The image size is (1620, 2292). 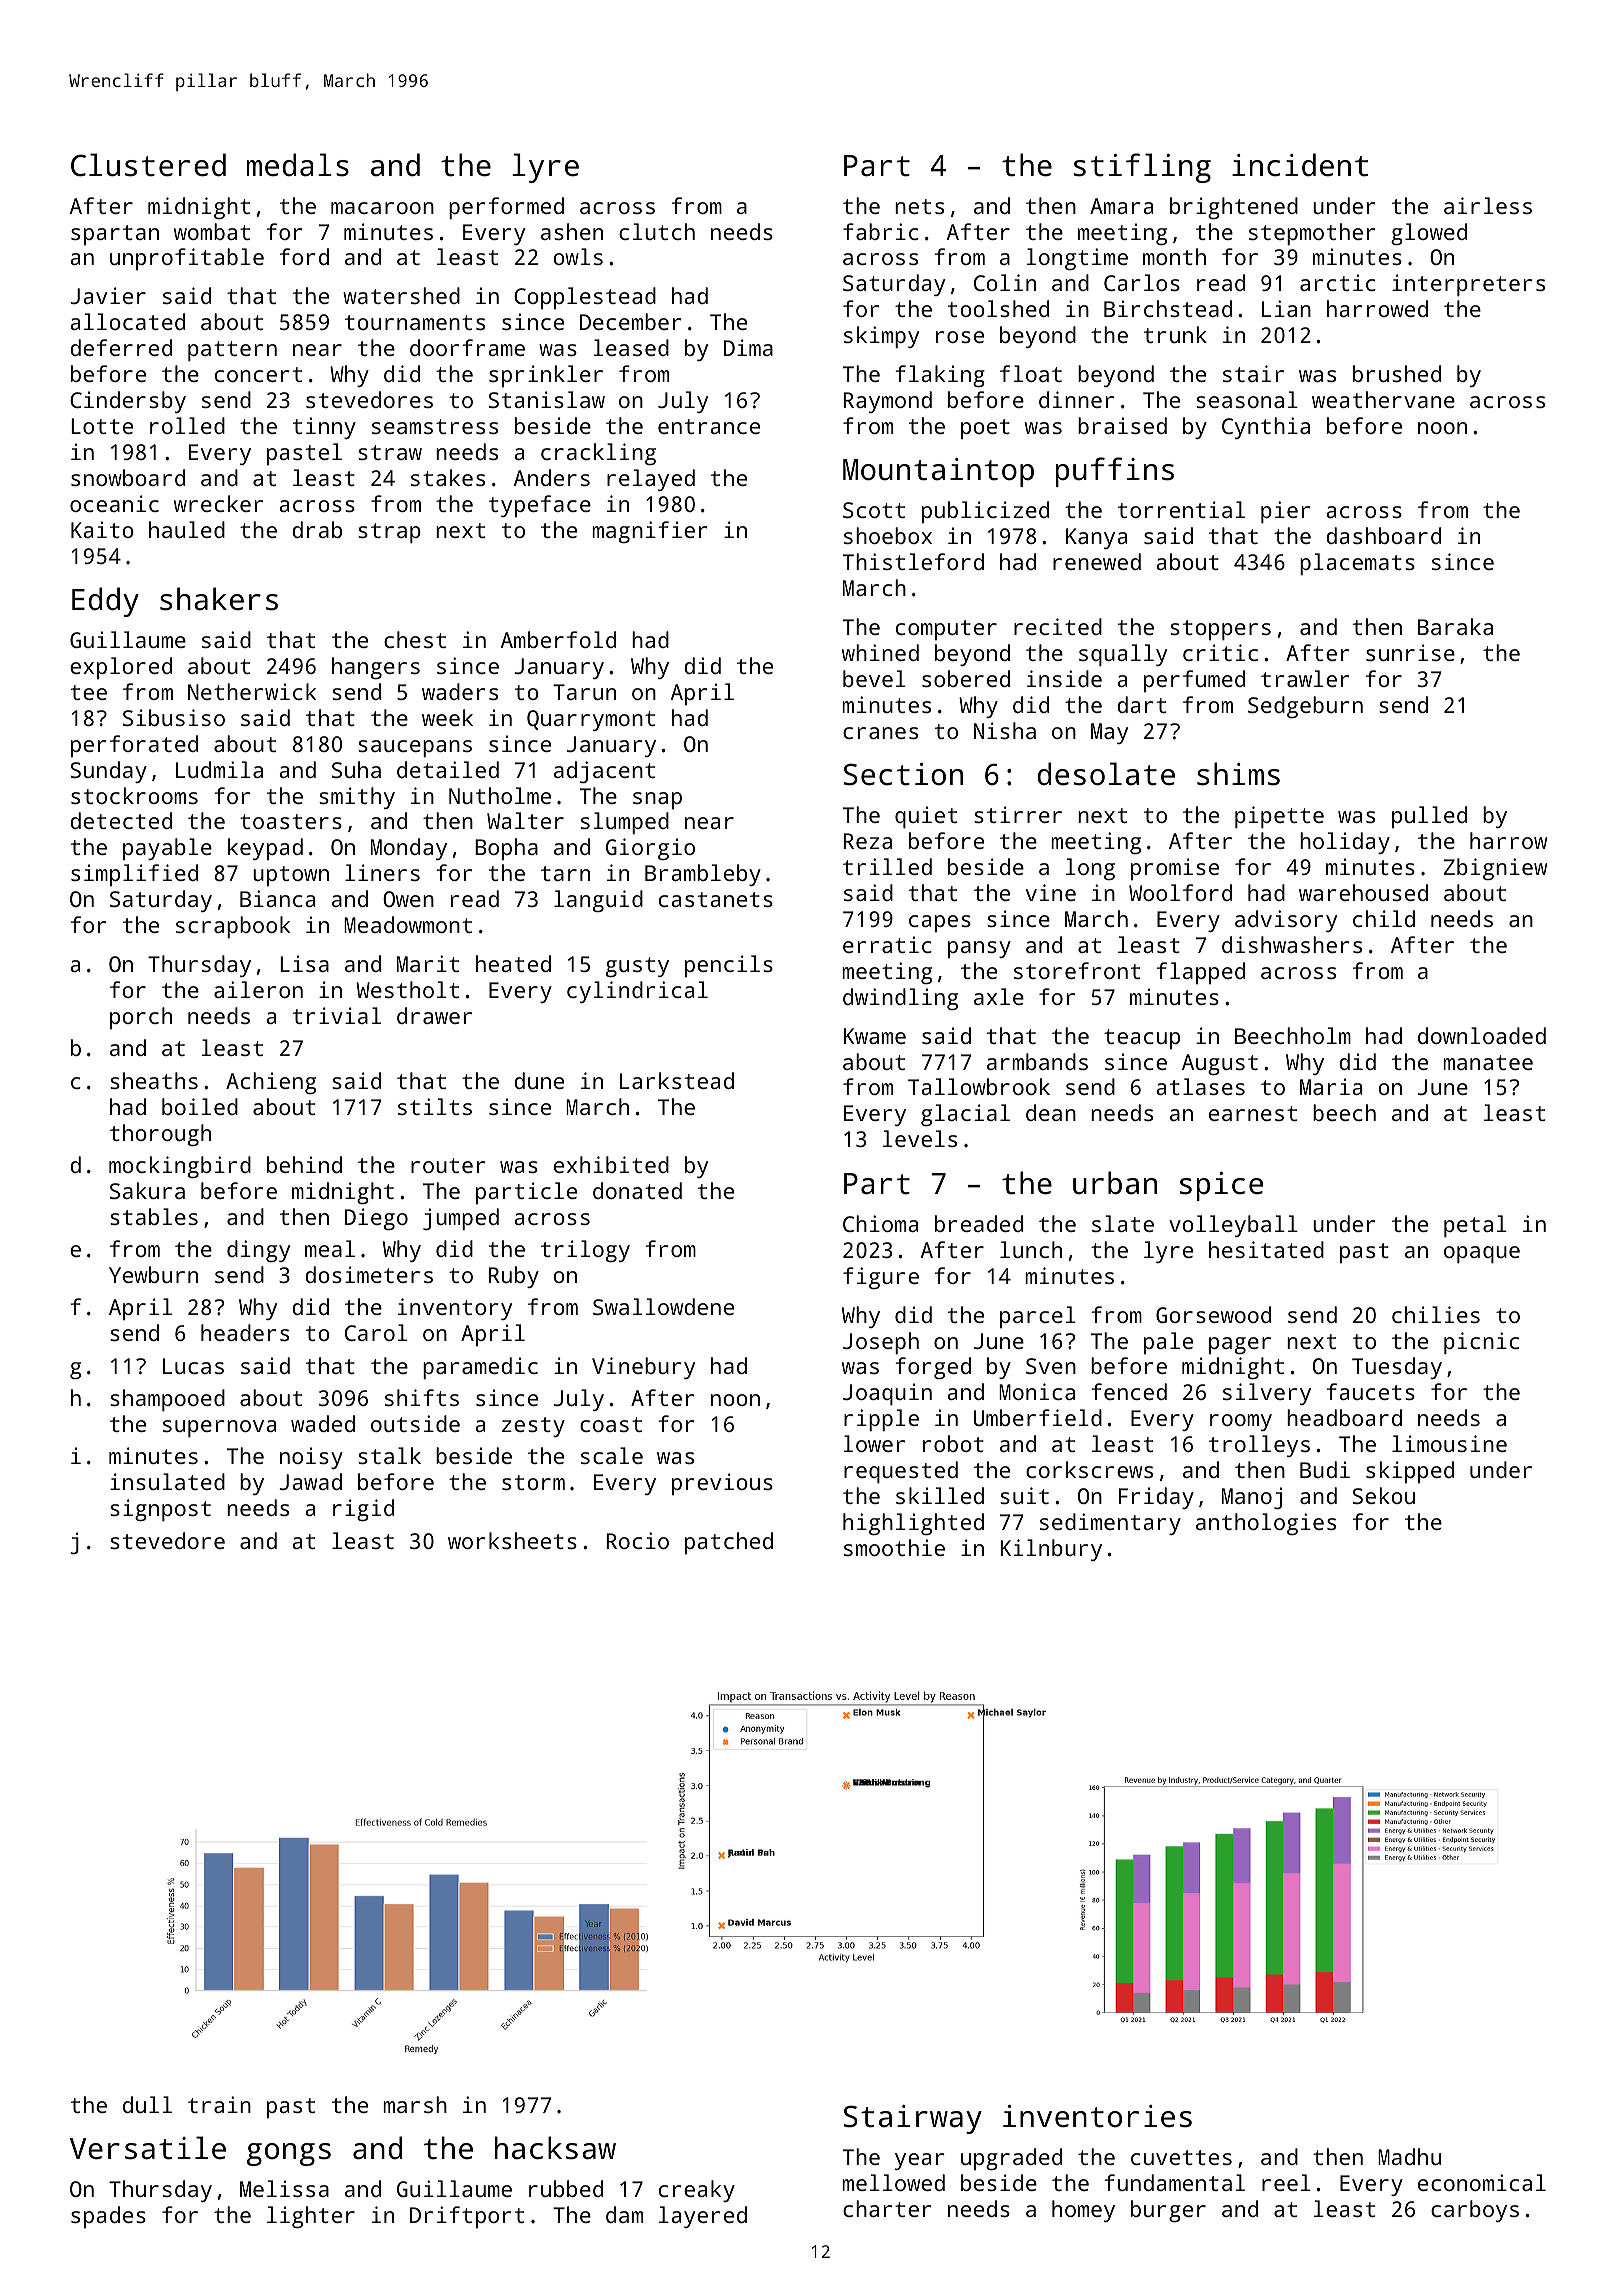 I want to click on Clustered, so click(x=148, y=165).
